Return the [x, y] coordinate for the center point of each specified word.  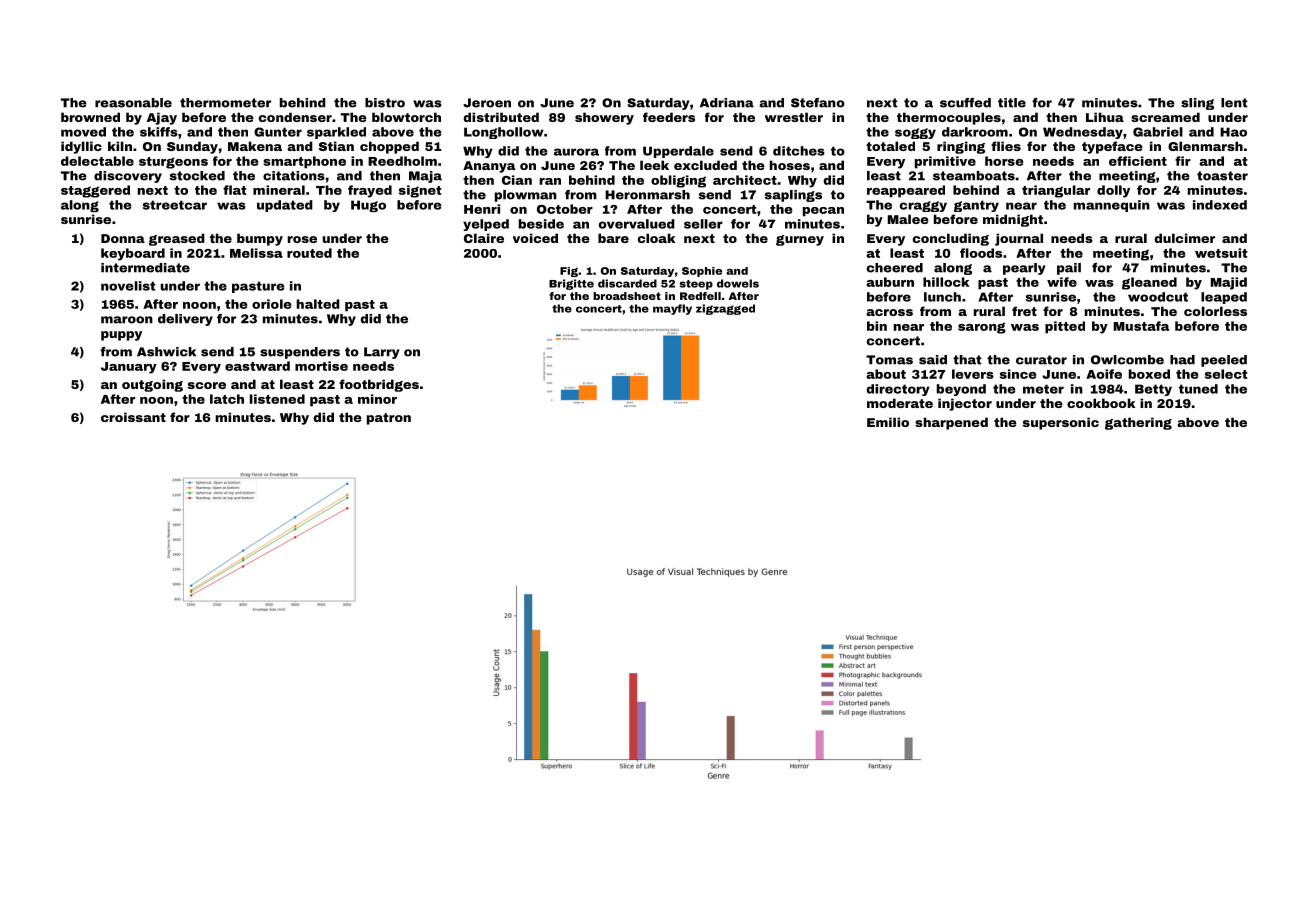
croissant [133, 417]
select [1226, 374]
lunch [942, 297]
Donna [123, 238]
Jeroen [487, 103]
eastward [257, 366]
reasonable [133, 103]
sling [1197, 104]
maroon [127, 320]
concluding [951, 239]
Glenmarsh [1205, 146]
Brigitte [571, 284]
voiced [535, 238]
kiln [120, 146]
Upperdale [678, 152]
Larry [381, 353]
